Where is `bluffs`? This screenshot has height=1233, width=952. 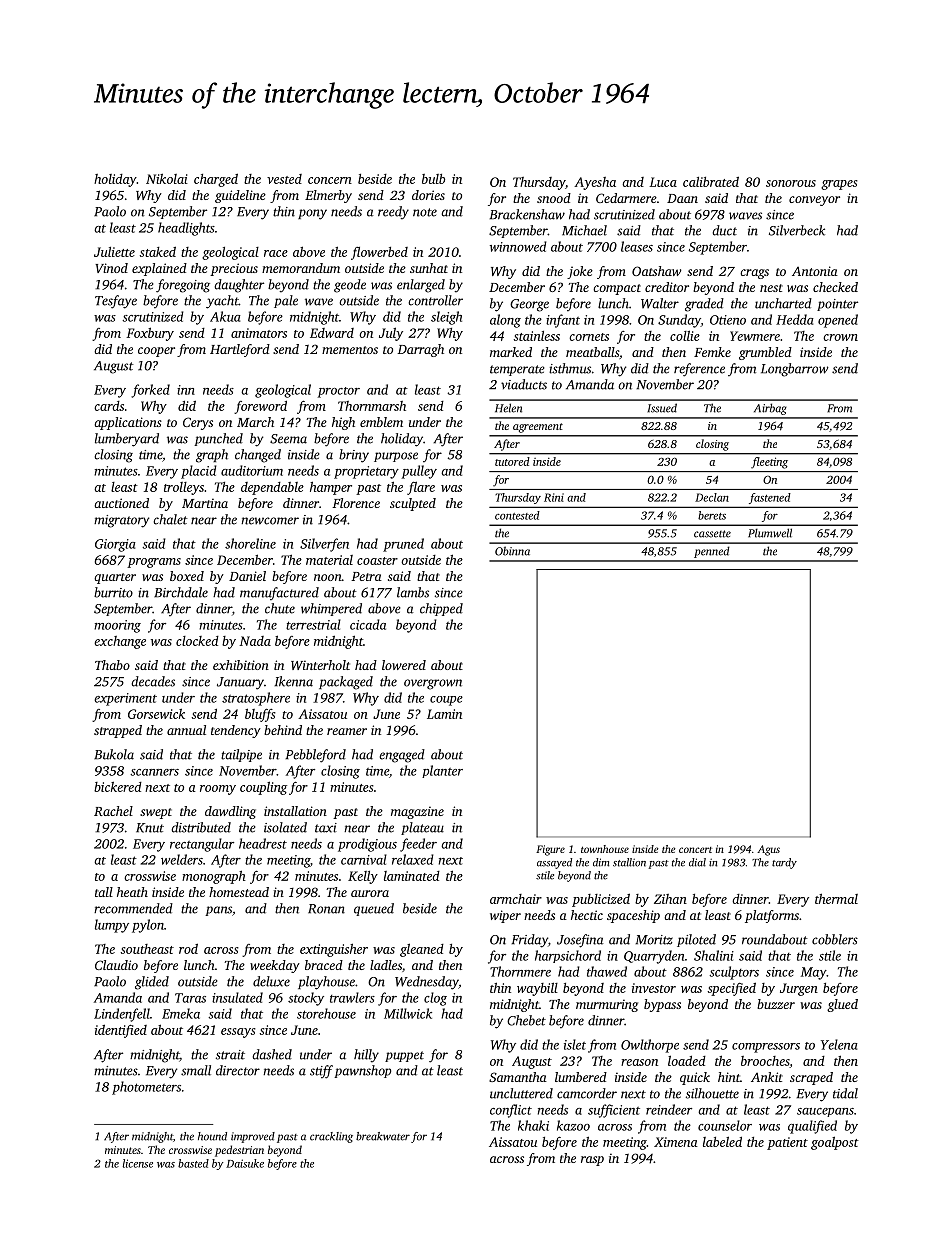 bluffs is located at coordinates (260, 715).
